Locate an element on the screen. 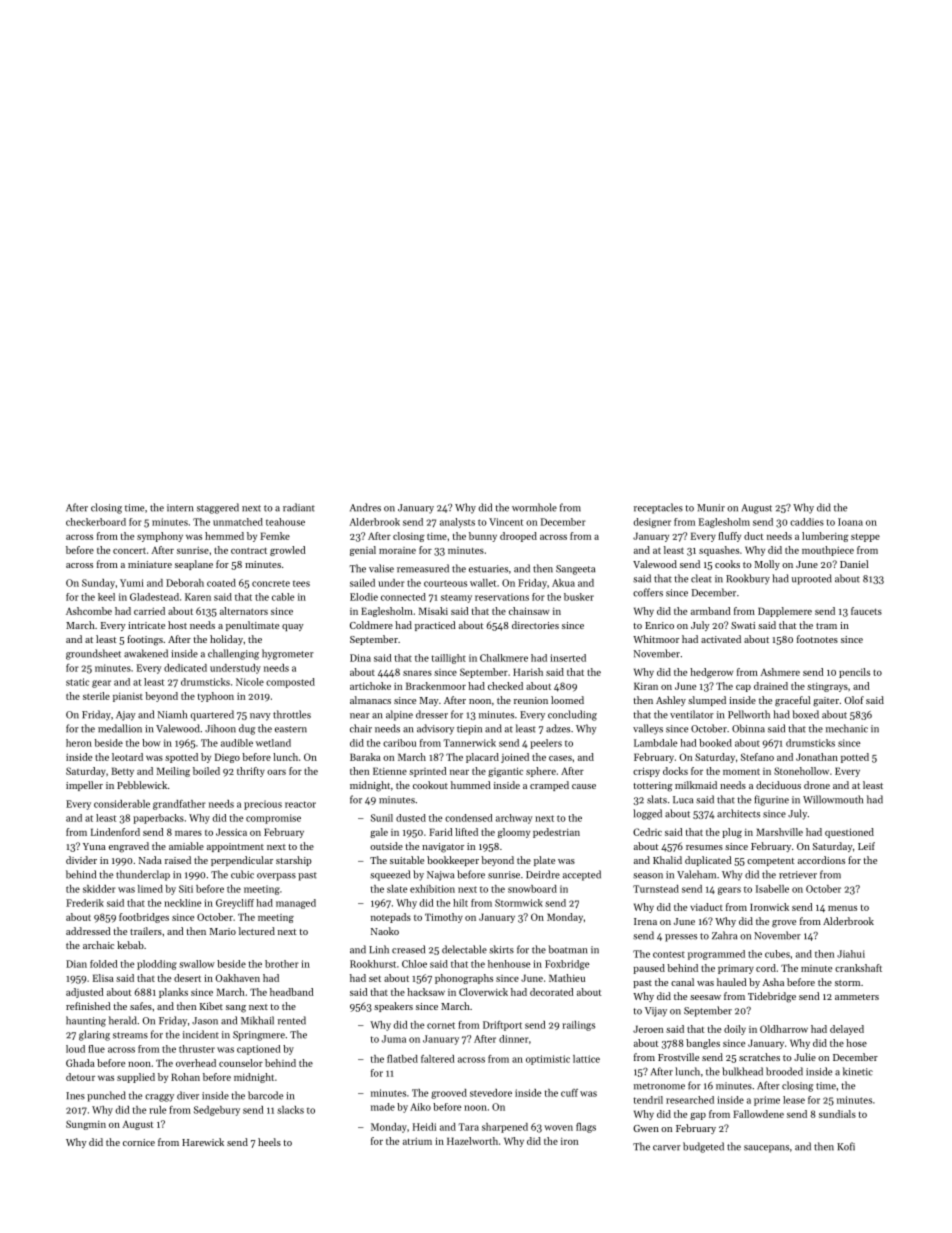 Image resolution: width=952 pixels, height=1233 pixels. carver is located at coordinates (667, 1148).
